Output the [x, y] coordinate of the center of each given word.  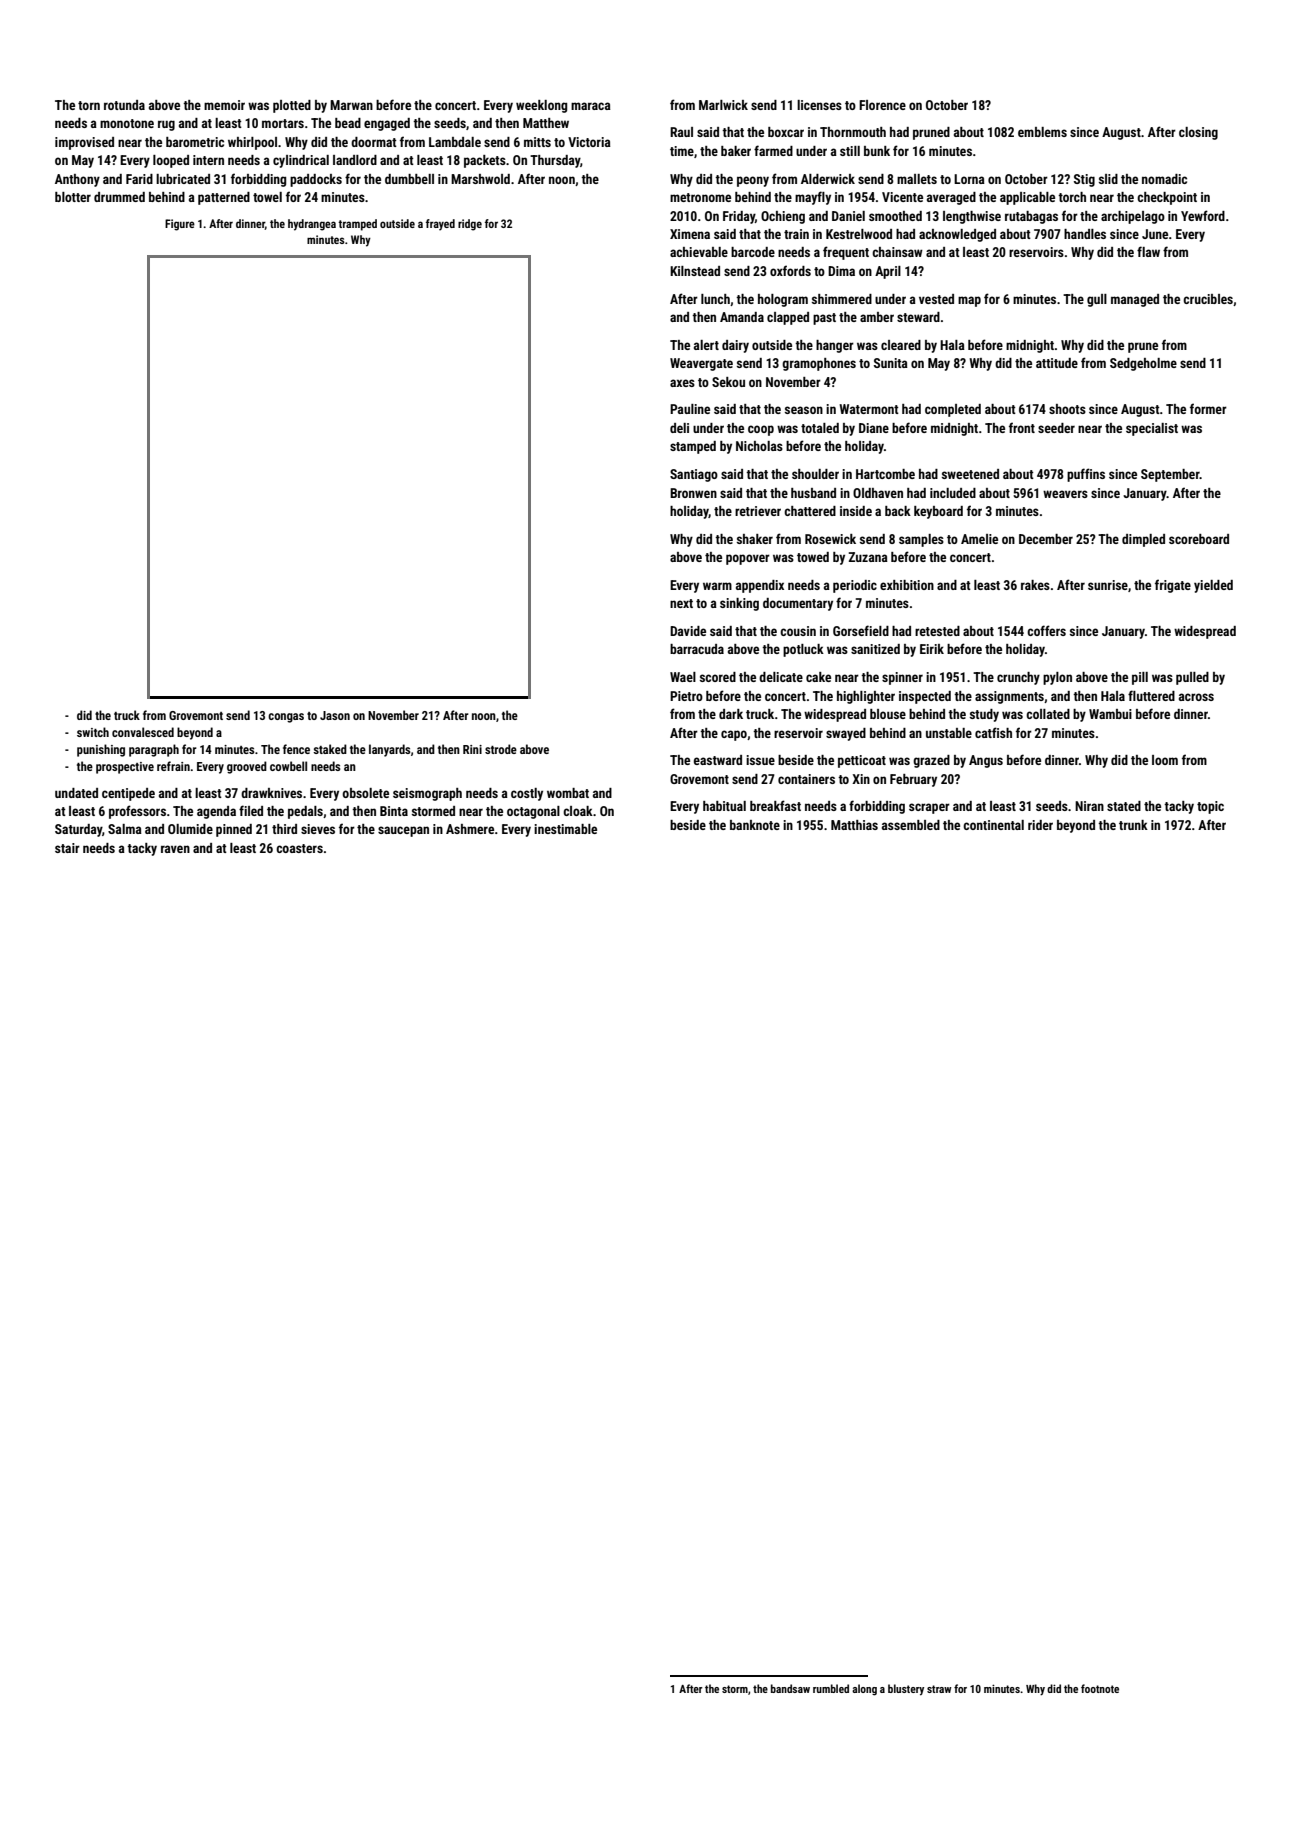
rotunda [124, 105]
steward [918, 317]
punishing [101, 750]
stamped [693, 447]
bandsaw [790, 1688]
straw [939, 1689]
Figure [180, 225]
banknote [755, 825]
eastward [718, 760]
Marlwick [723, 105]
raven [175, 849]
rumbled [831, 1688]
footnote [1100, 1688]
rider [1040, 825]
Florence [882, 105]
